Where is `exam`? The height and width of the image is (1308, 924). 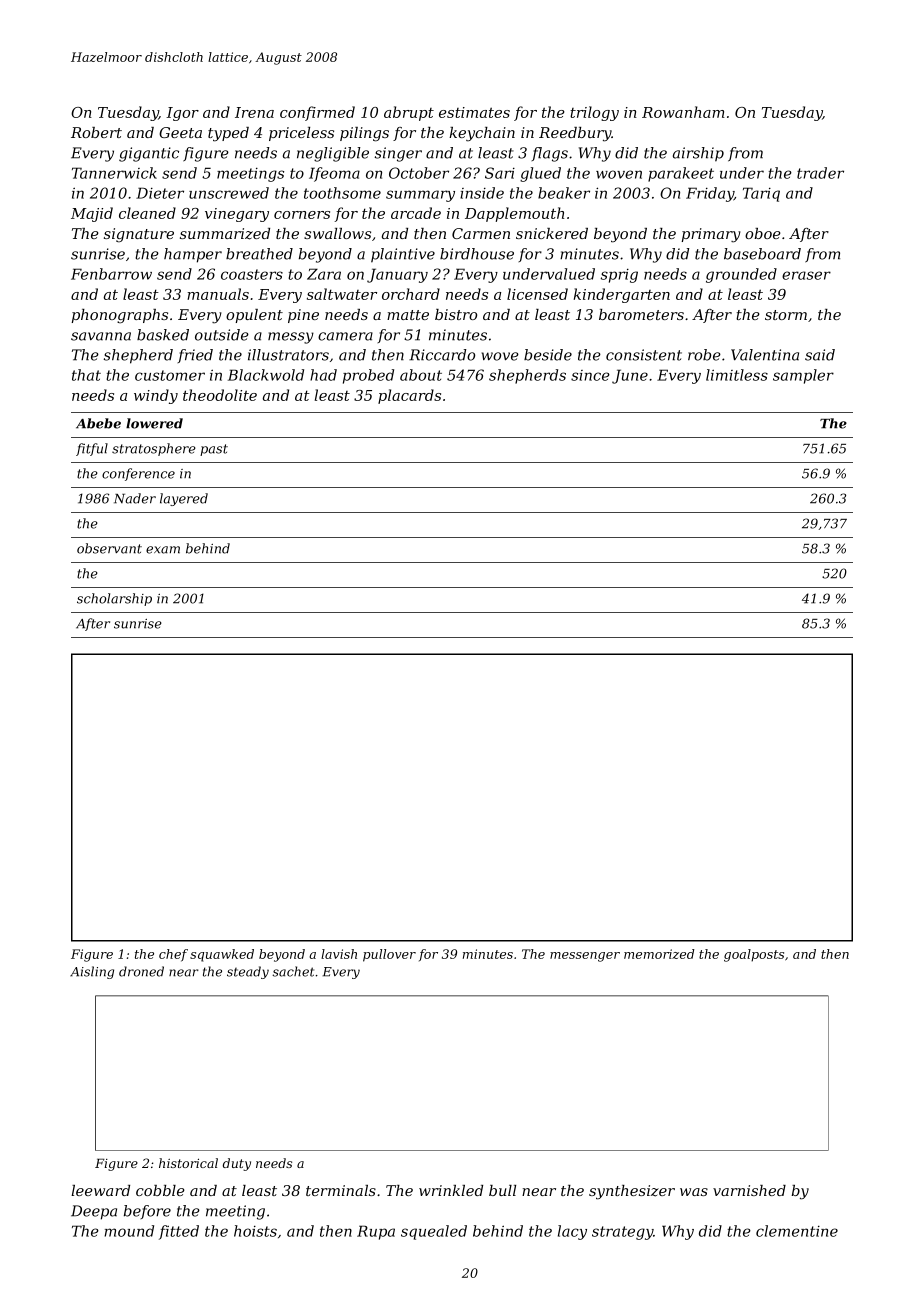 exam is located at coordinates (163, 550).
